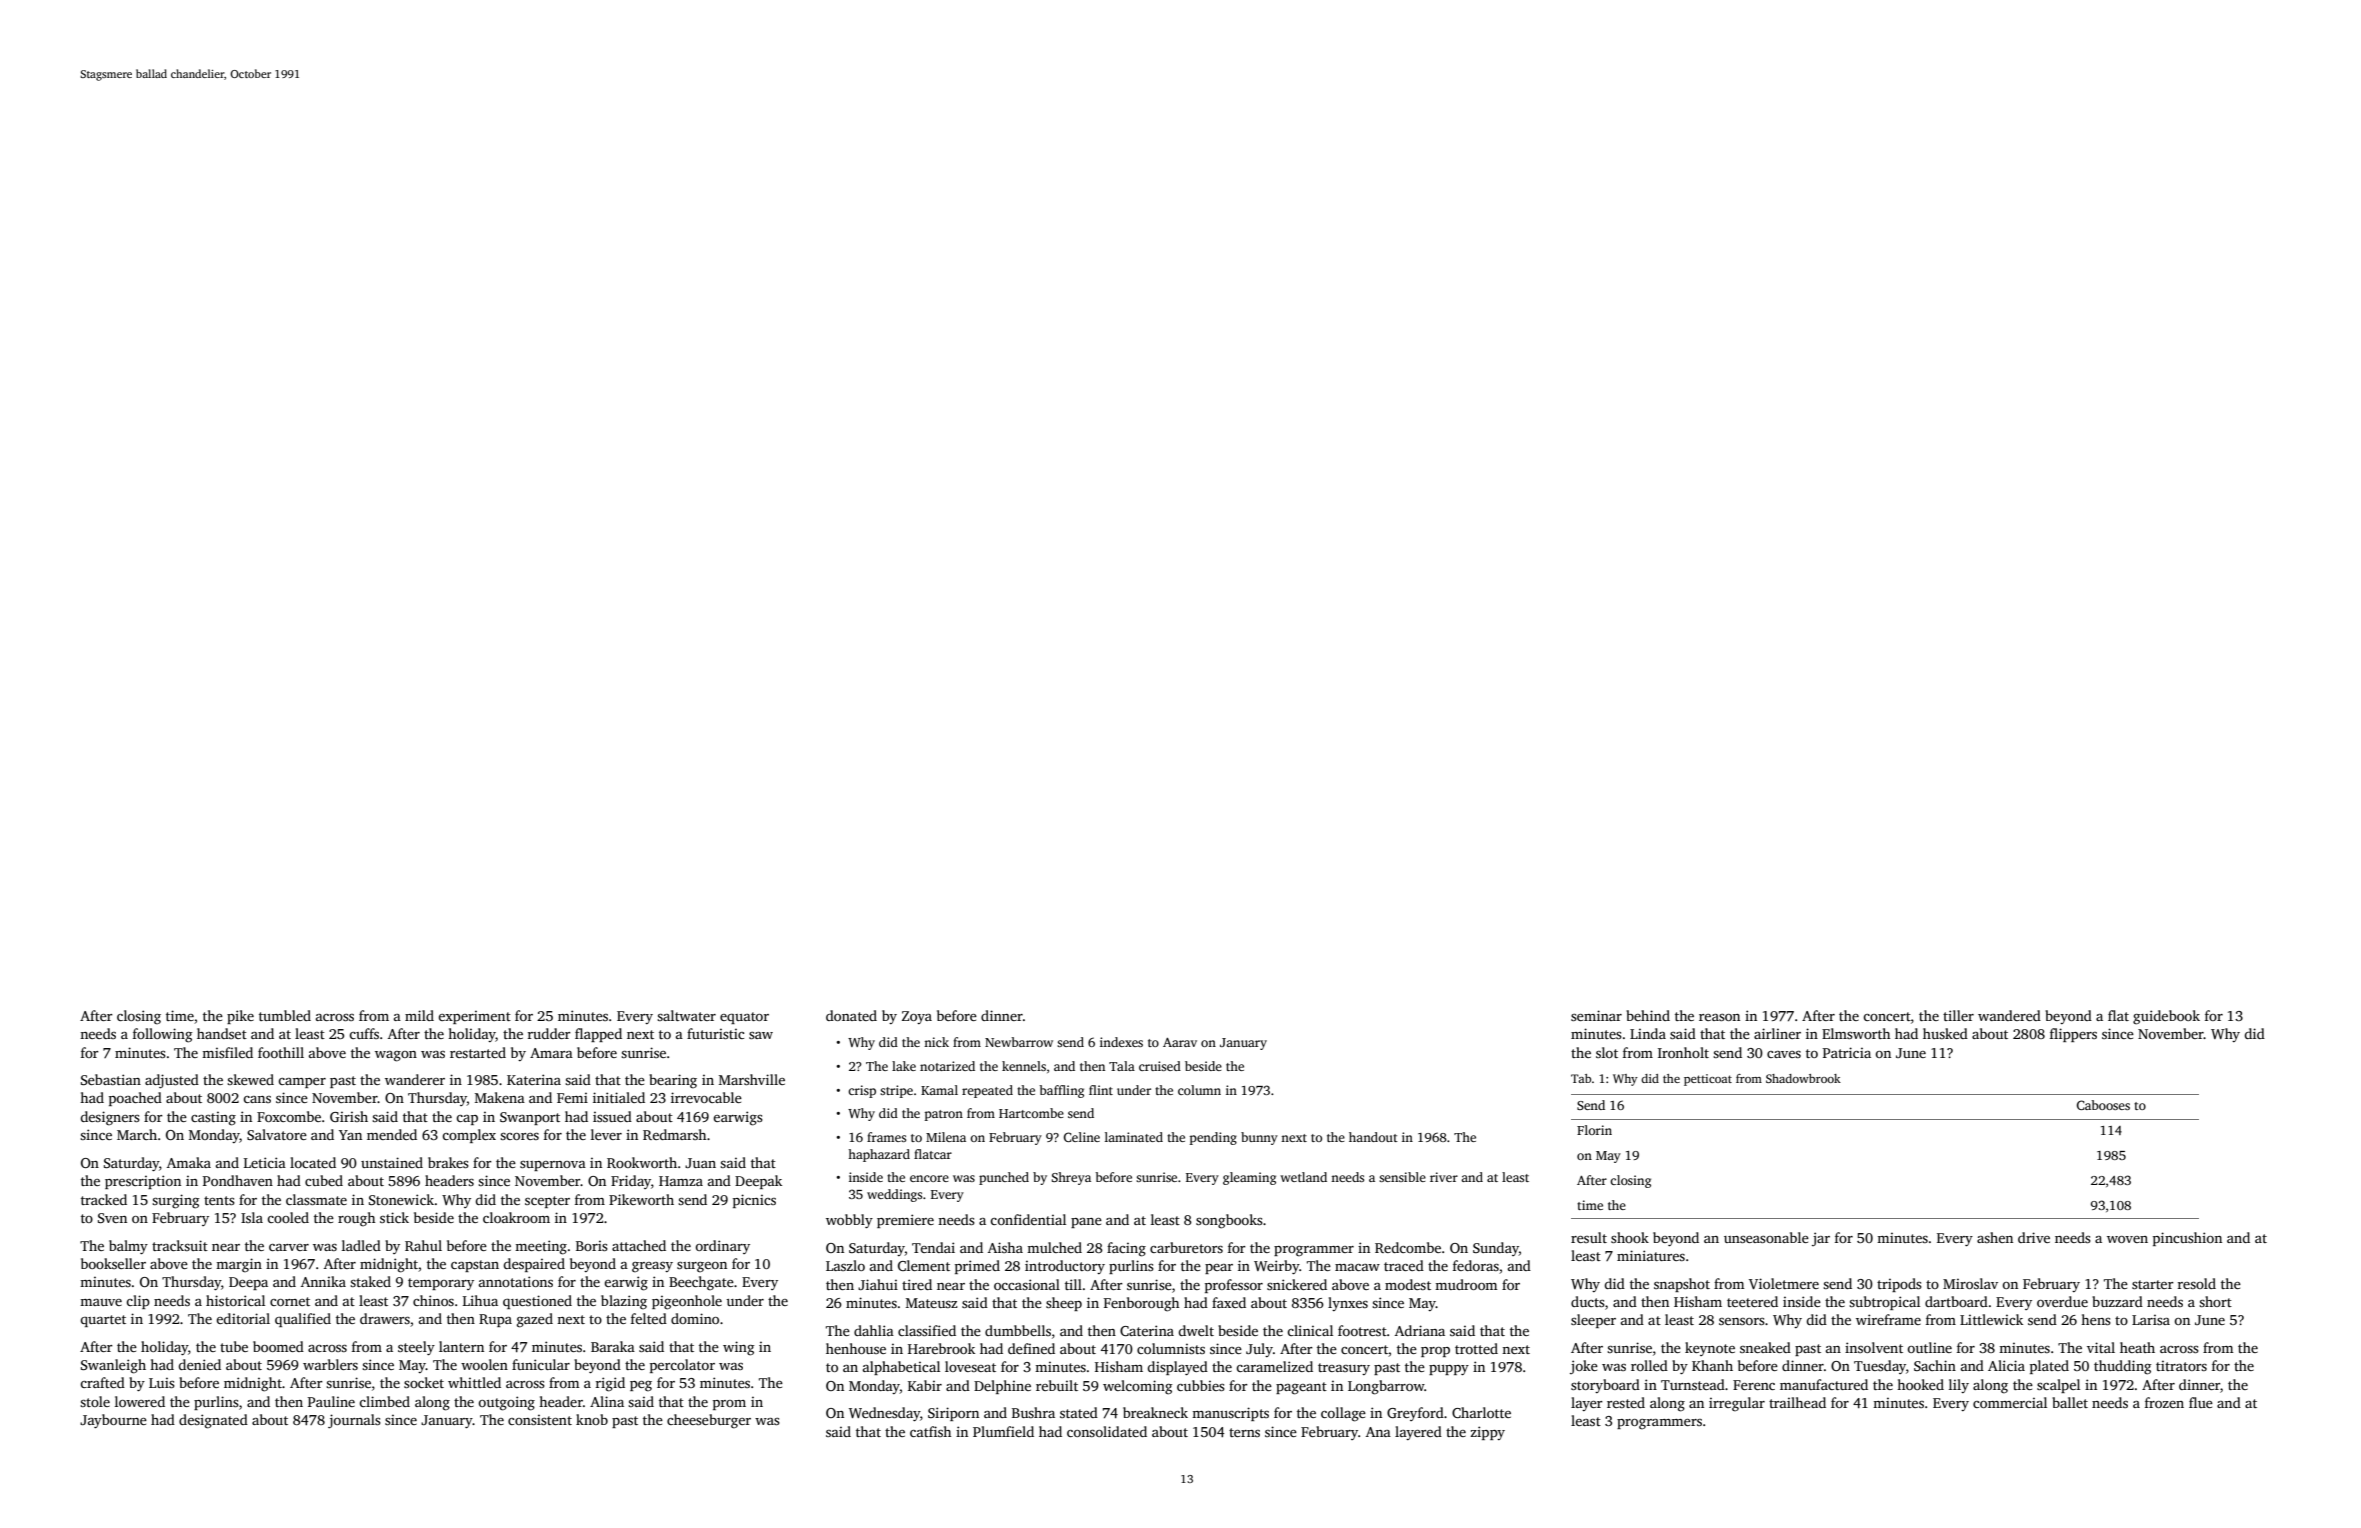  I want to click on airliner, so click(1777, 1033).
